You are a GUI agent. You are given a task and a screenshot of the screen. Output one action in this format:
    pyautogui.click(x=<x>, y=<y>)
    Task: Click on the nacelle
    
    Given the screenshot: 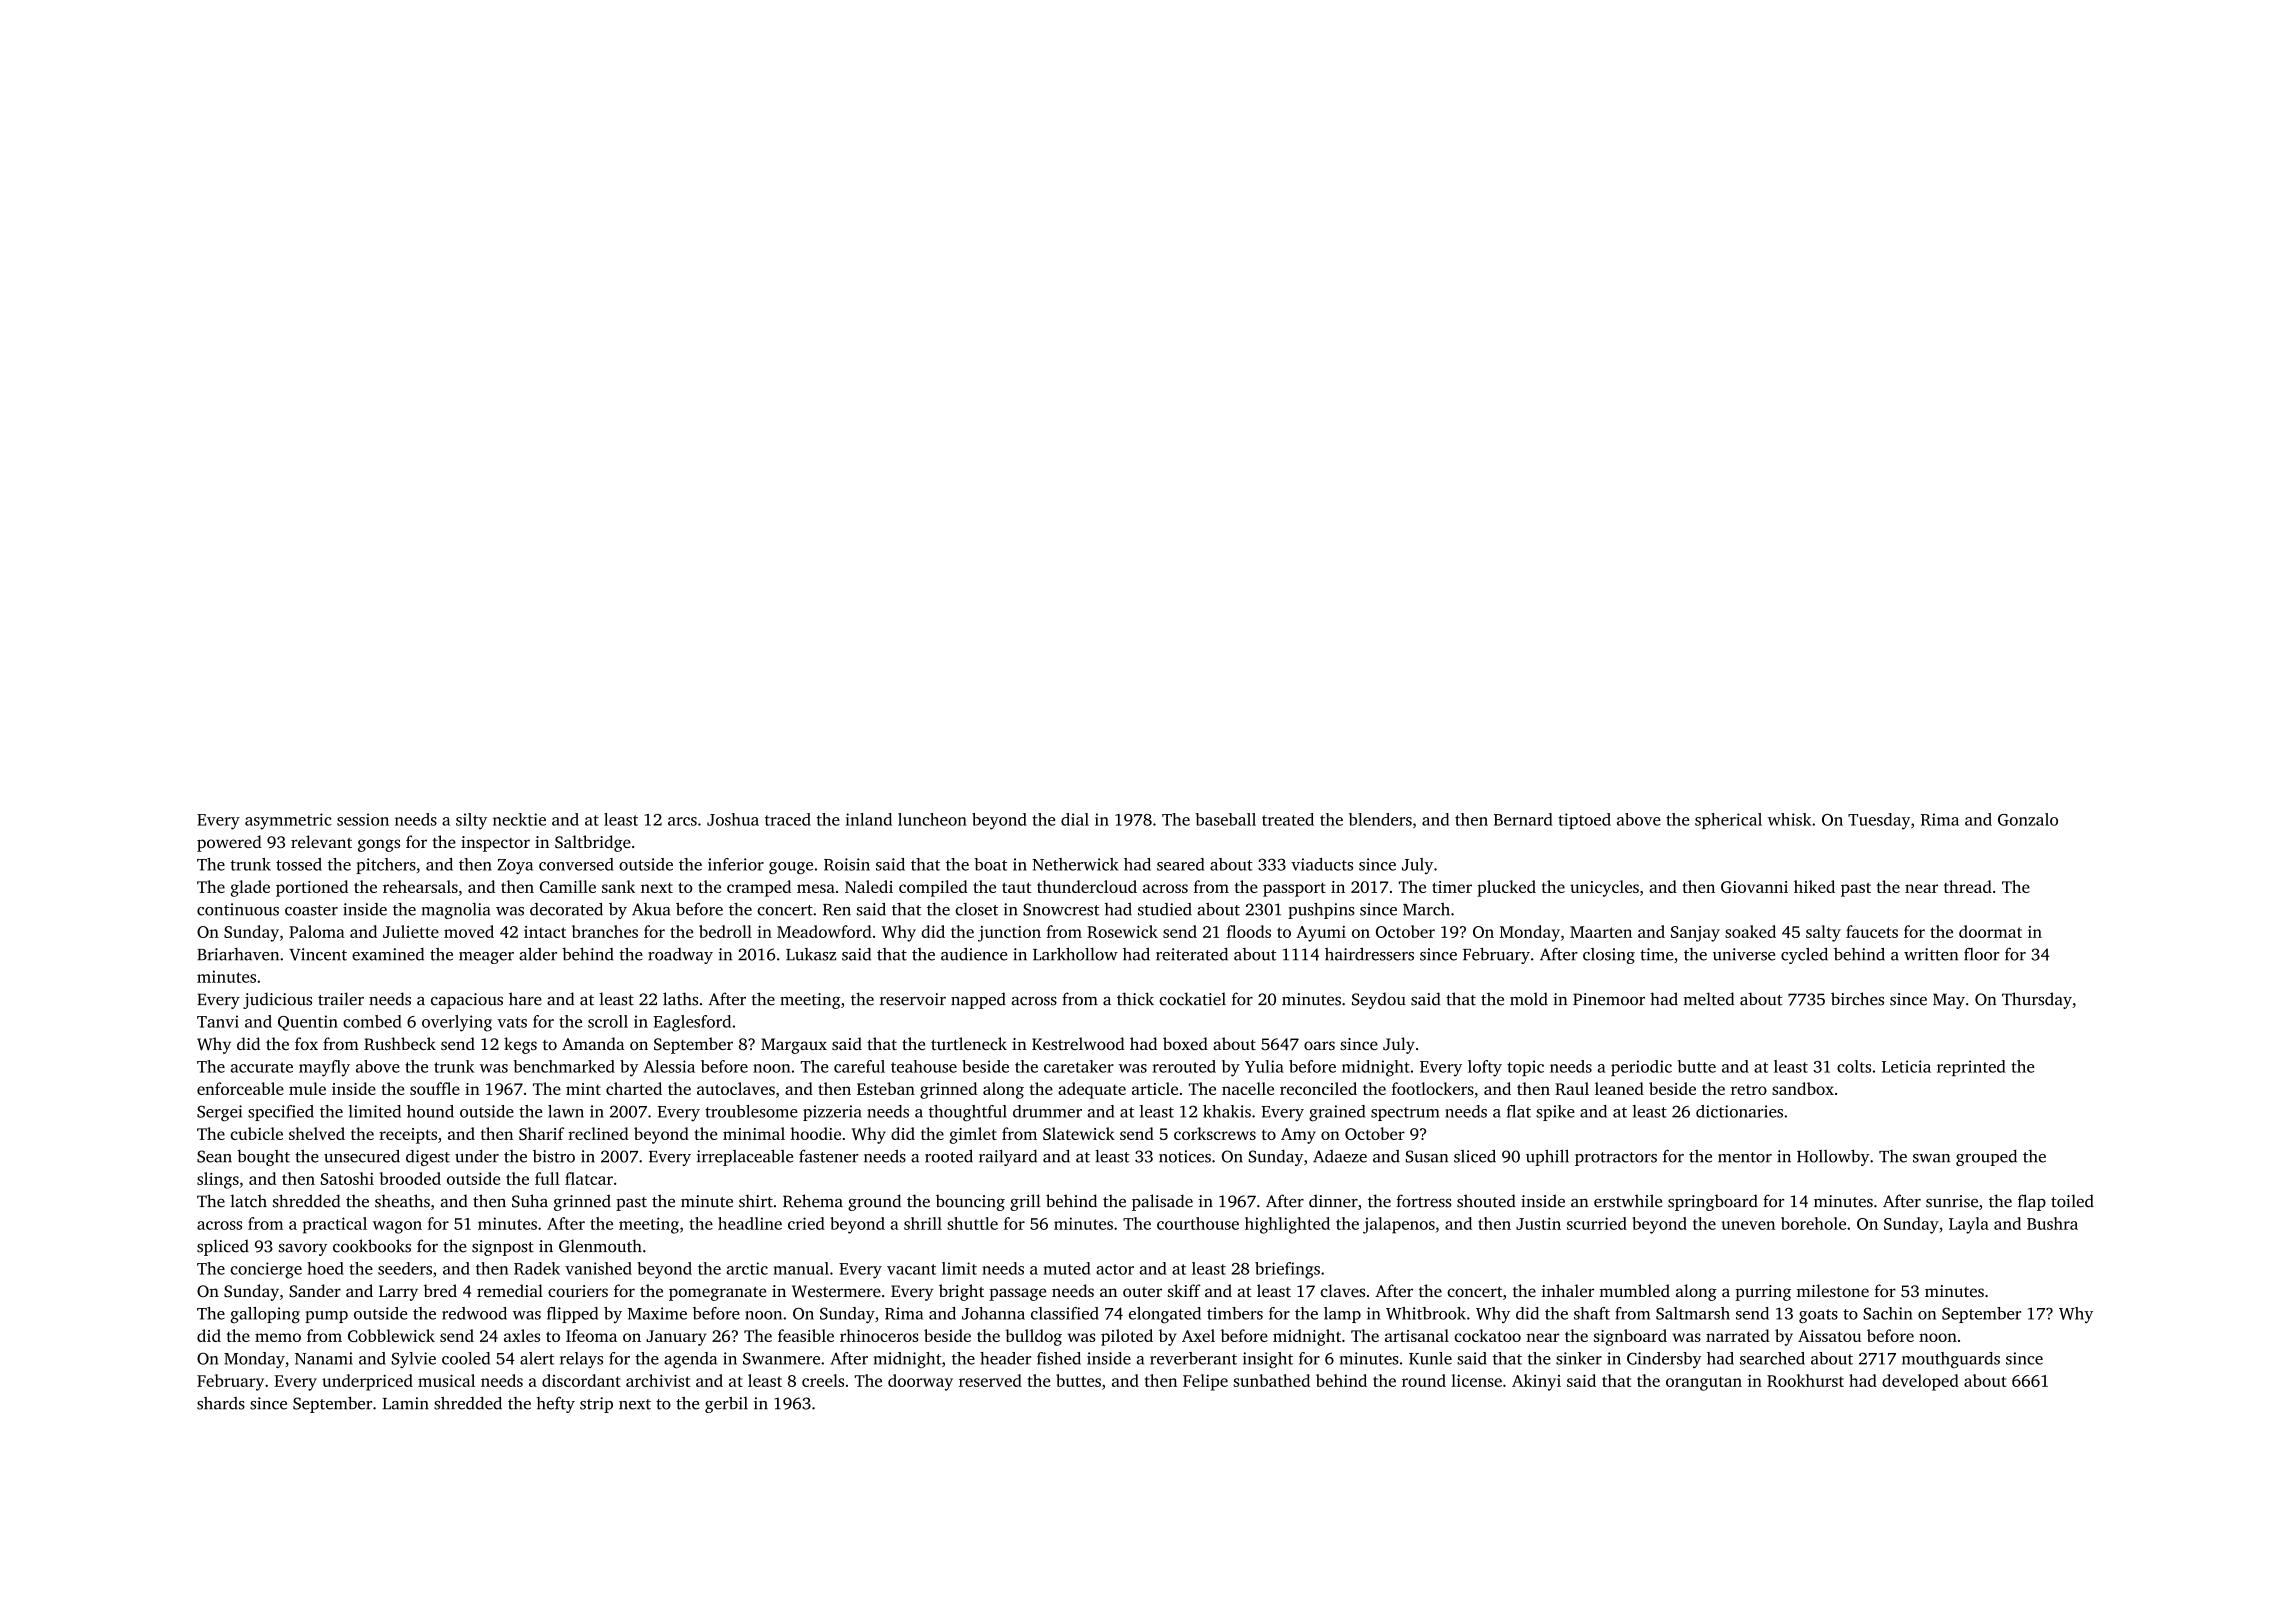 What is the action you would take?
    pyautogui.click(x=1248, y=1088)
